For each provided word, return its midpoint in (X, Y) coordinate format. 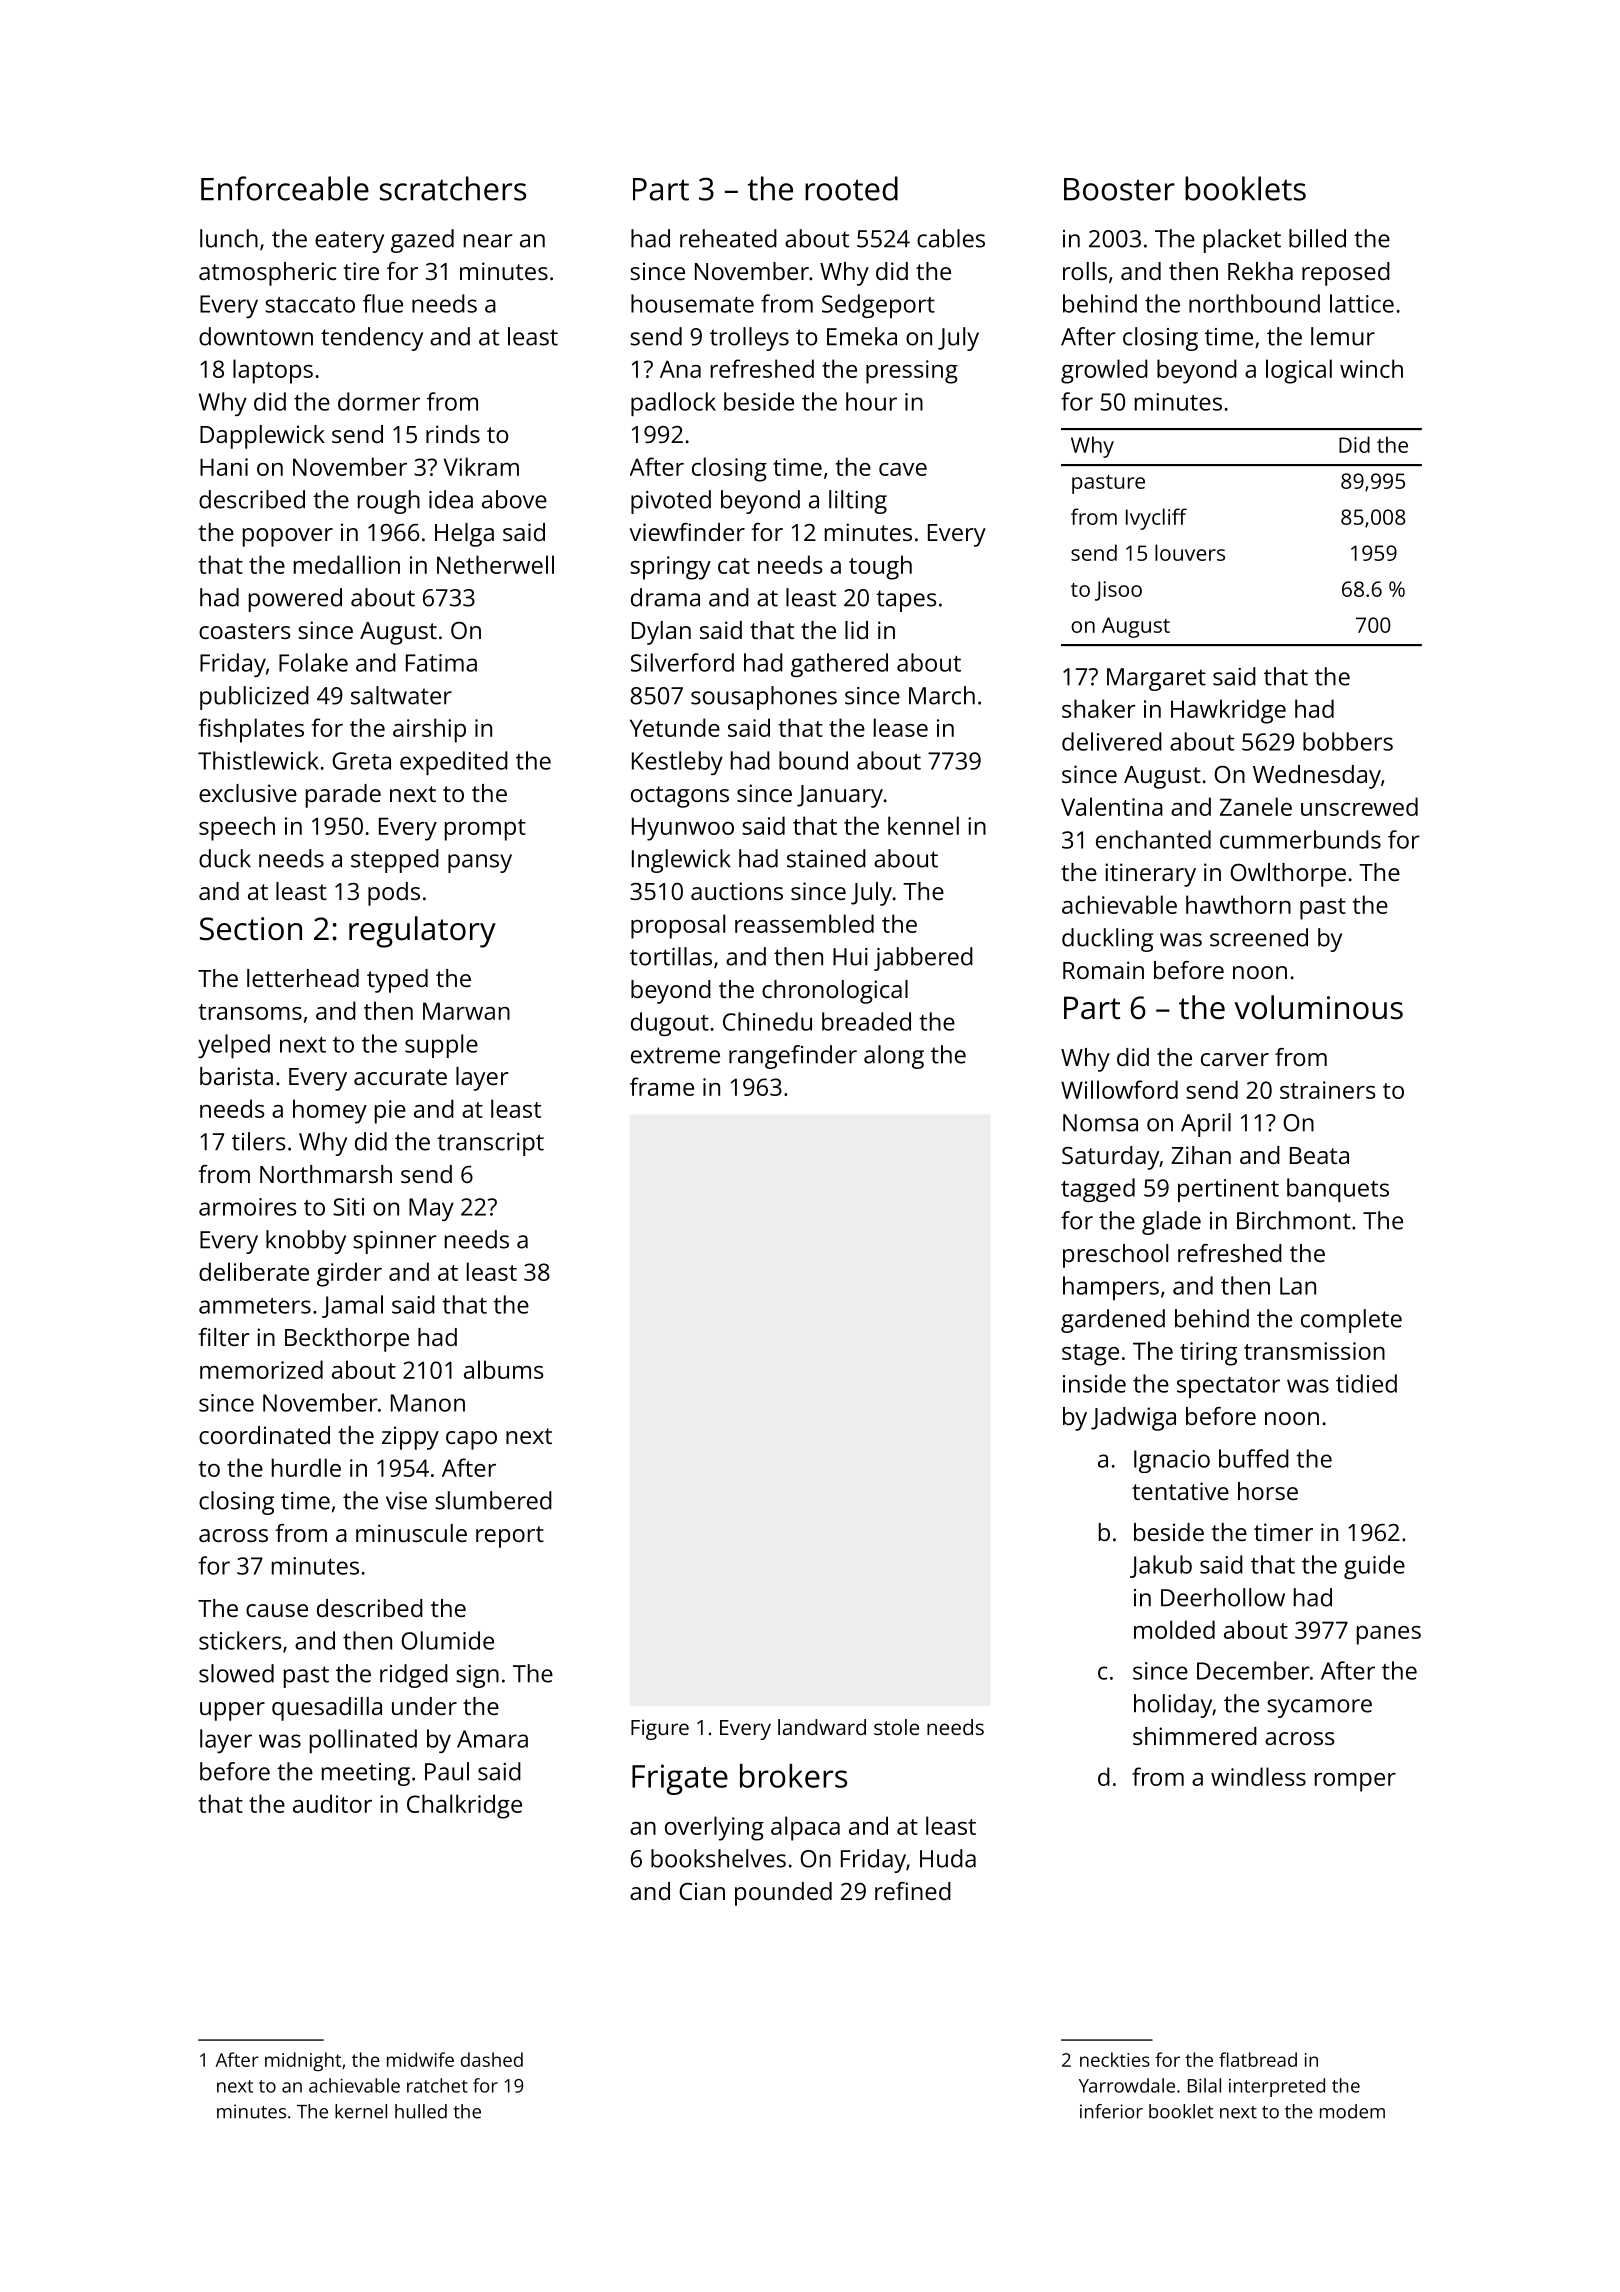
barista (236, 1076)
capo (471, 1440)
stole (896, 1727)
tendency (372, 339)
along (894, 1057)
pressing (912, 372)
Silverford (682, 662)
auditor (332, 1803)
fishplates (251, 730)
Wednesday (1317, 777)
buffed (1254, 1458)
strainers (1327, 1090)
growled (1104, 371)
